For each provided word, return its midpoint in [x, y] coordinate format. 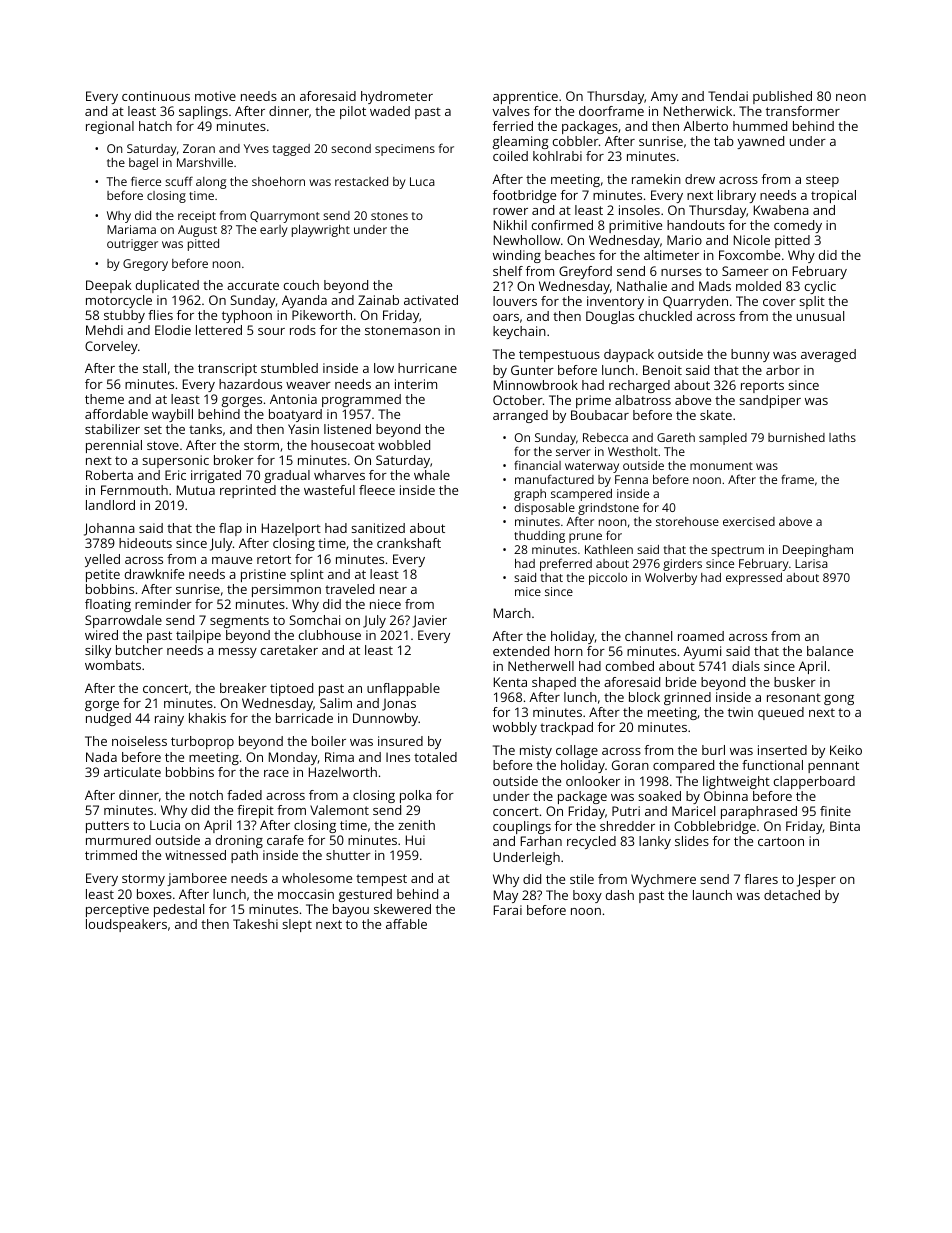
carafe [285, 840]
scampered [581, 495]
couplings [522, 827]
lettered [219, 330]
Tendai [728, 96]
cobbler [576, 141]
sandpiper [770, 401]
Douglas [610, 317]
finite [835, 811]
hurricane [427, 368]
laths [842, 437]
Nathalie [642, 286]
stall [154, 368]
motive [215, 96]
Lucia [165, 825]
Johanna [109, 529]
